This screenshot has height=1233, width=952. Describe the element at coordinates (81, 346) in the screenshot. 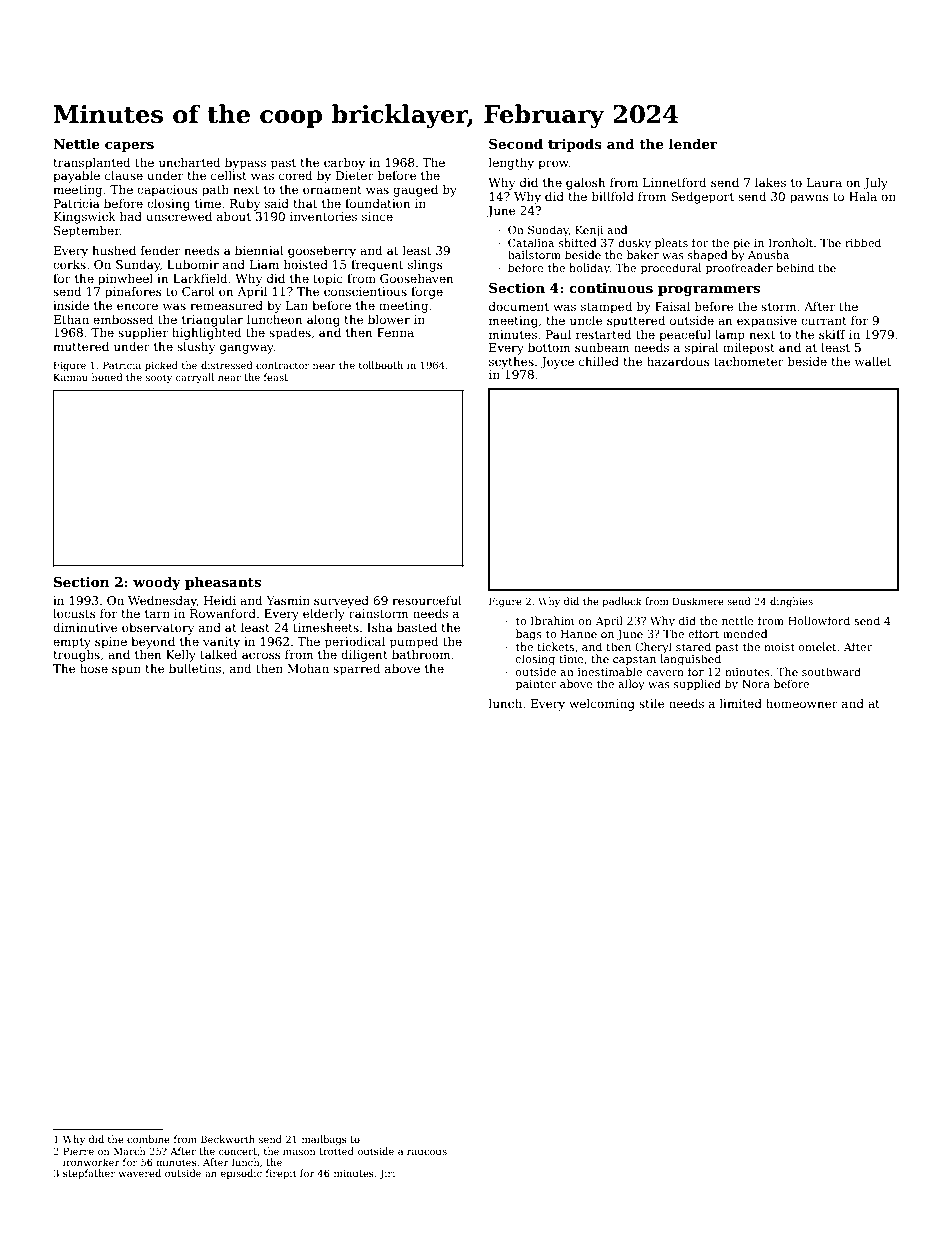

I see `muttered` at that location.
